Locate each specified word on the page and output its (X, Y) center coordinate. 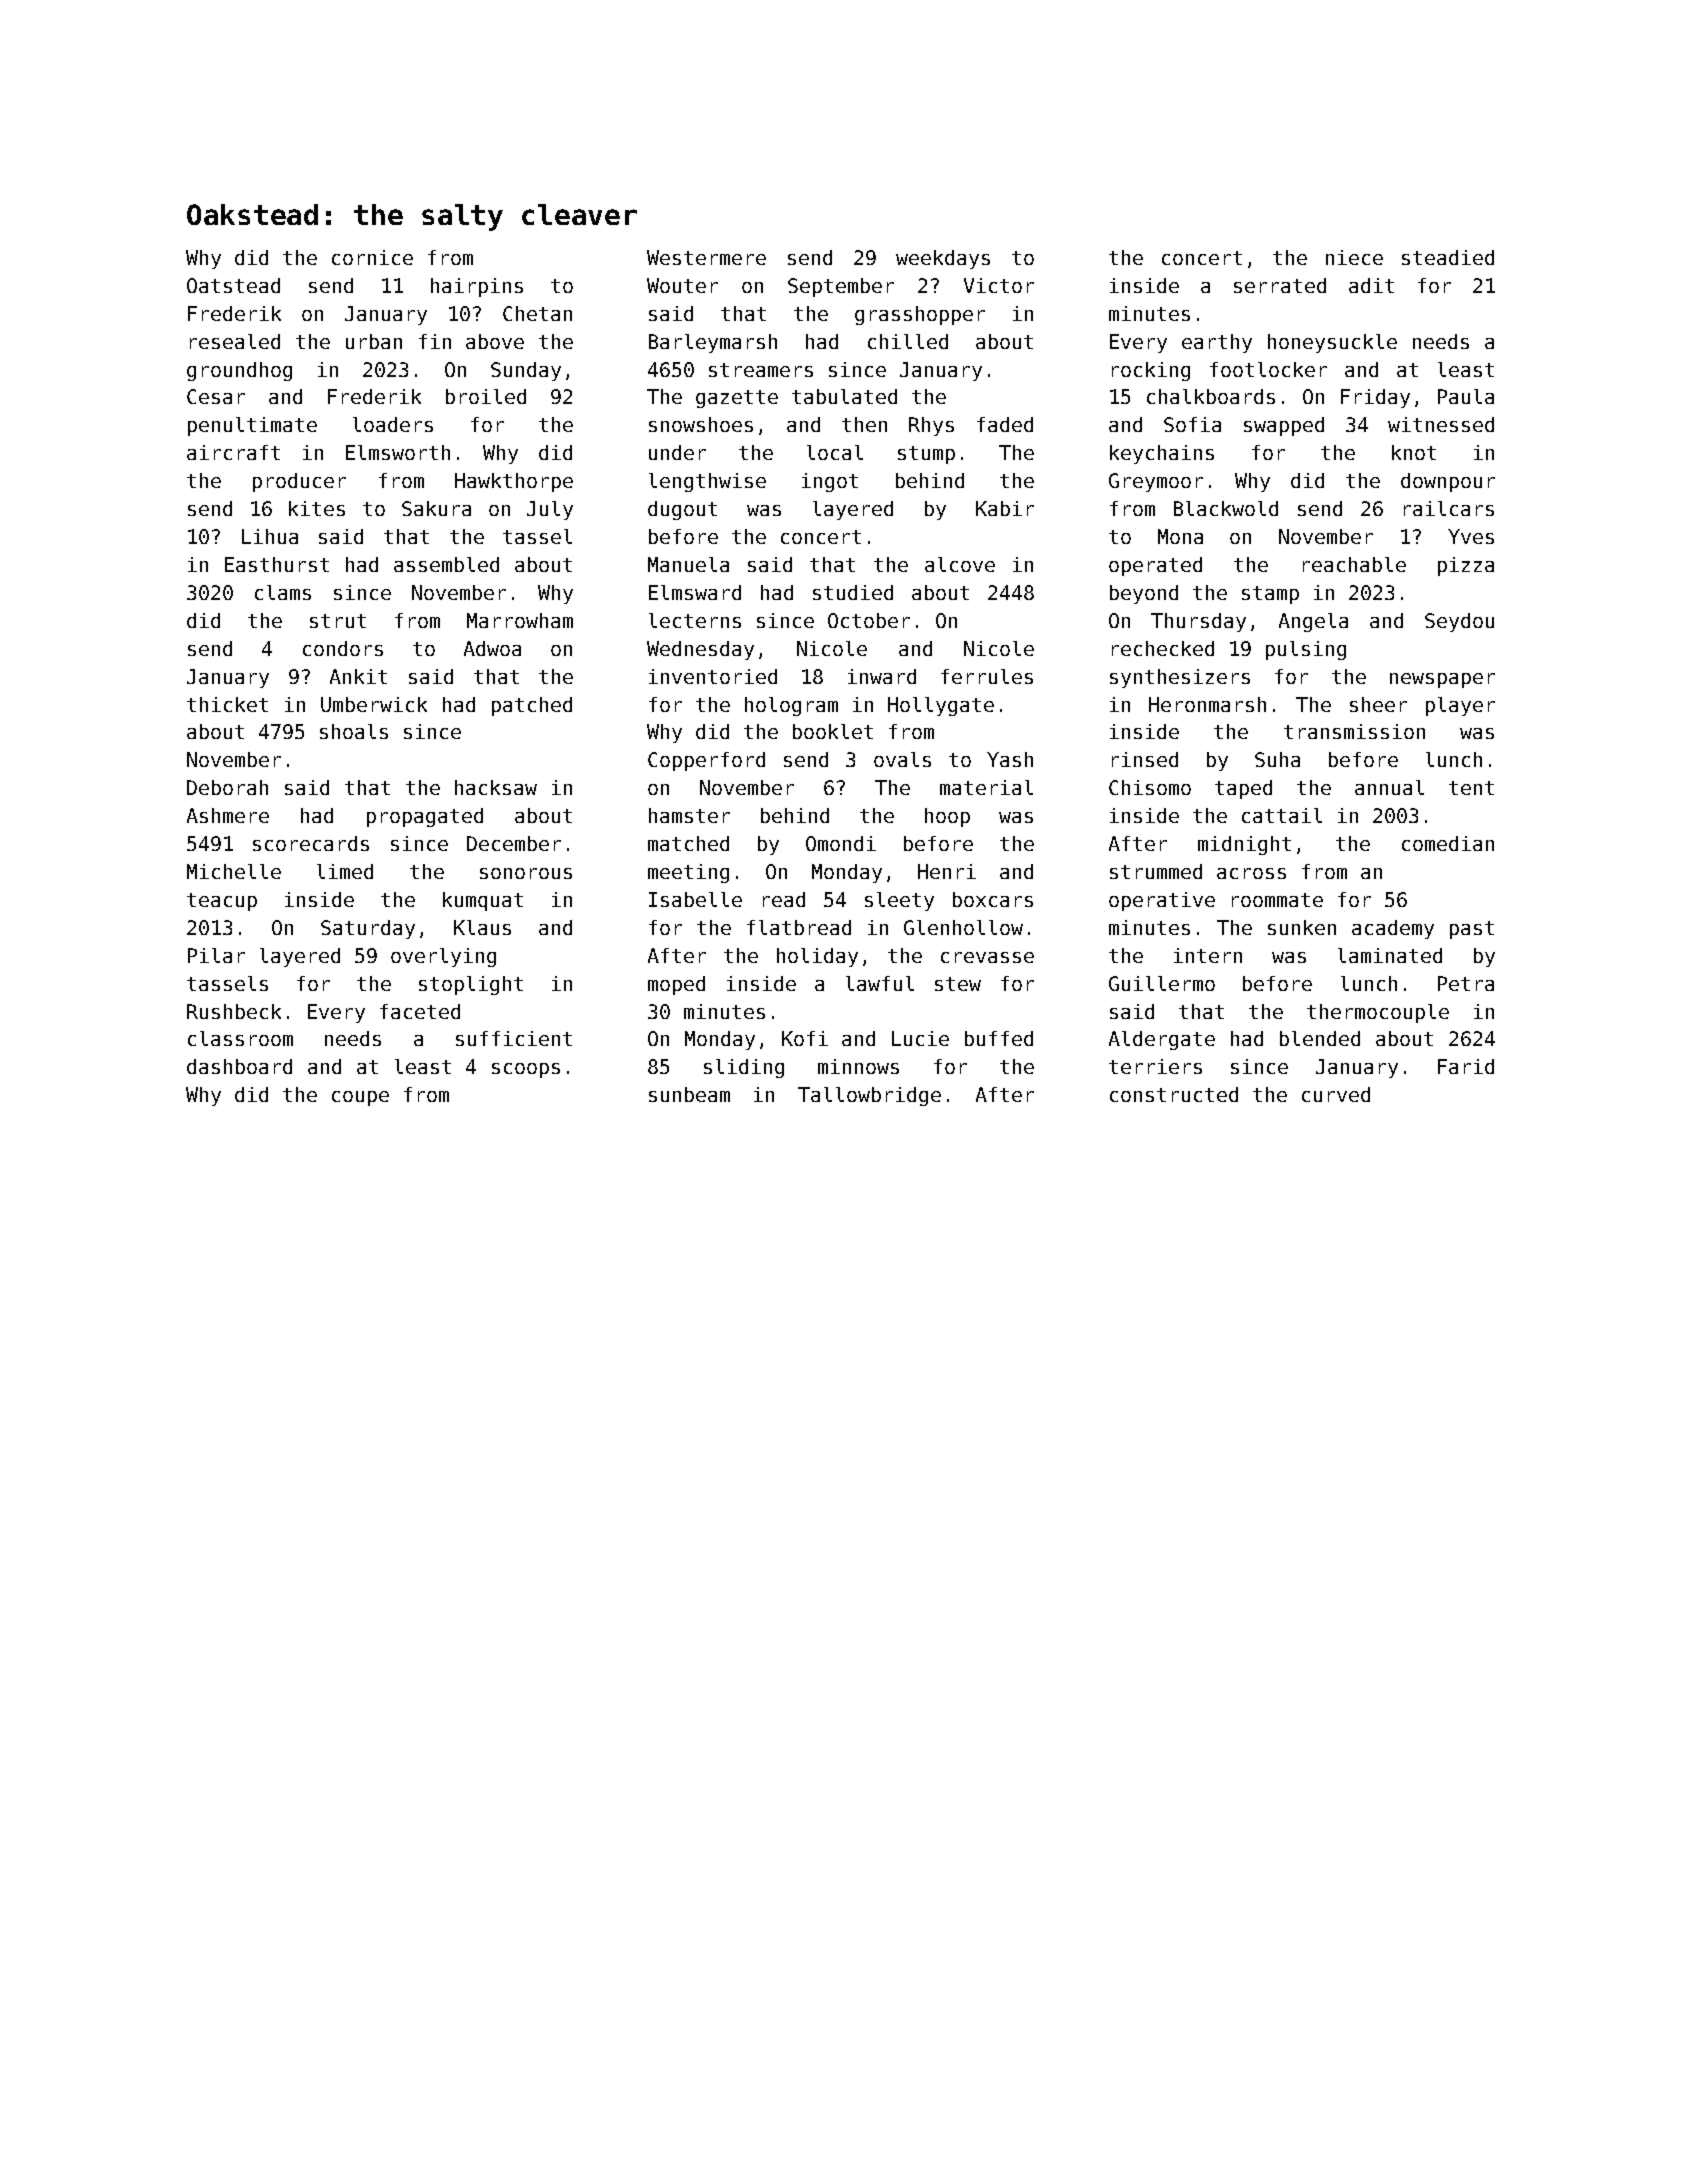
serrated (1280, 285)
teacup (222, 902)
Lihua (270, 536)
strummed (1156, 871)
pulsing (1306, 650)
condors (343, 648)
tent (1471, 788)
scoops (526, 1070)
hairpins (477, 287)
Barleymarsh (713, 343)
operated (1155, 566)
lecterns (695, 620)
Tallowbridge (869, 1096)
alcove (960, 564)
